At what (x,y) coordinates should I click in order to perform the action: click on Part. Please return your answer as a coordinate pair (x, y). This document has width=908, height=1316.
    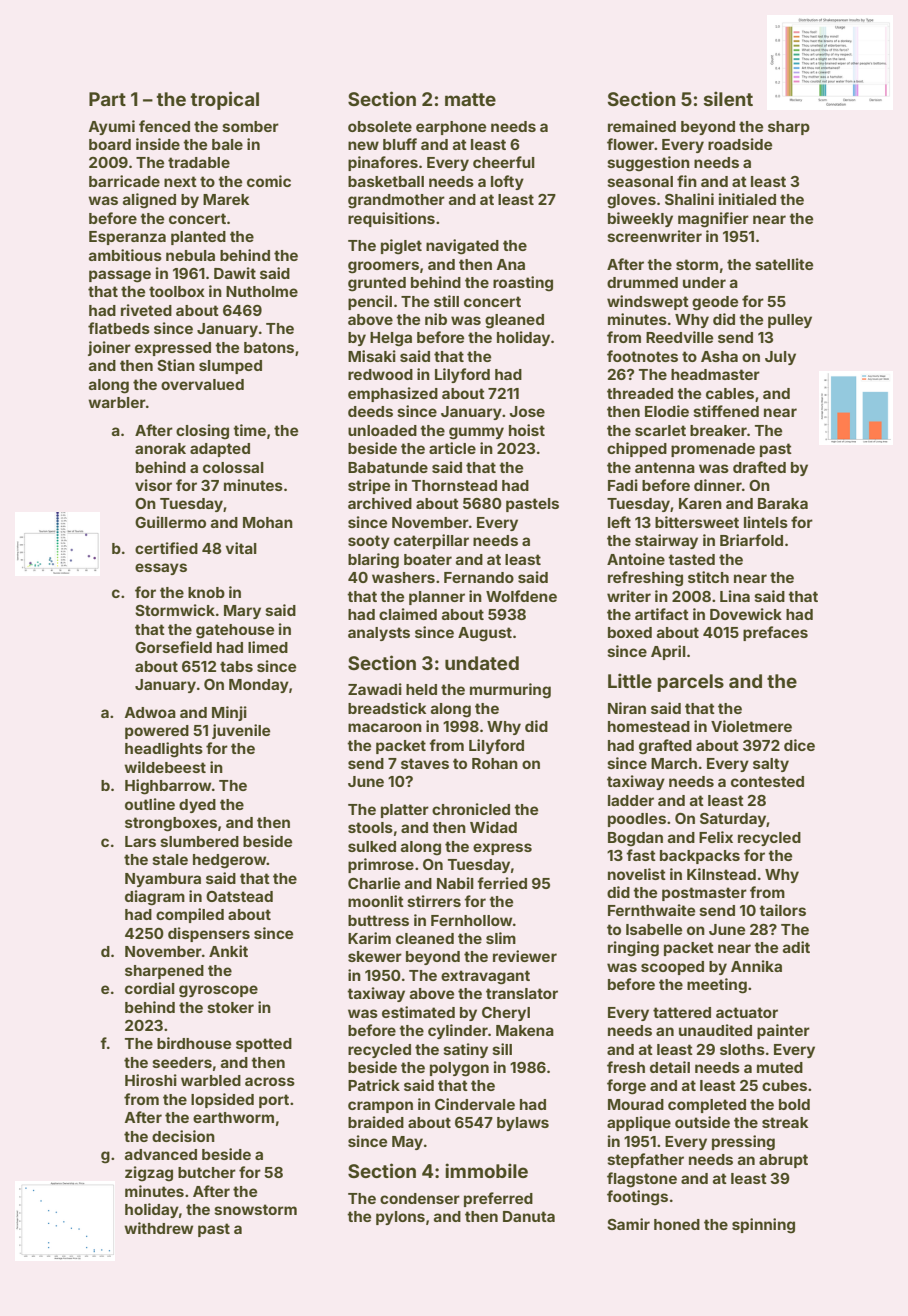
    Looking at the image, I should click on (107, 99).
